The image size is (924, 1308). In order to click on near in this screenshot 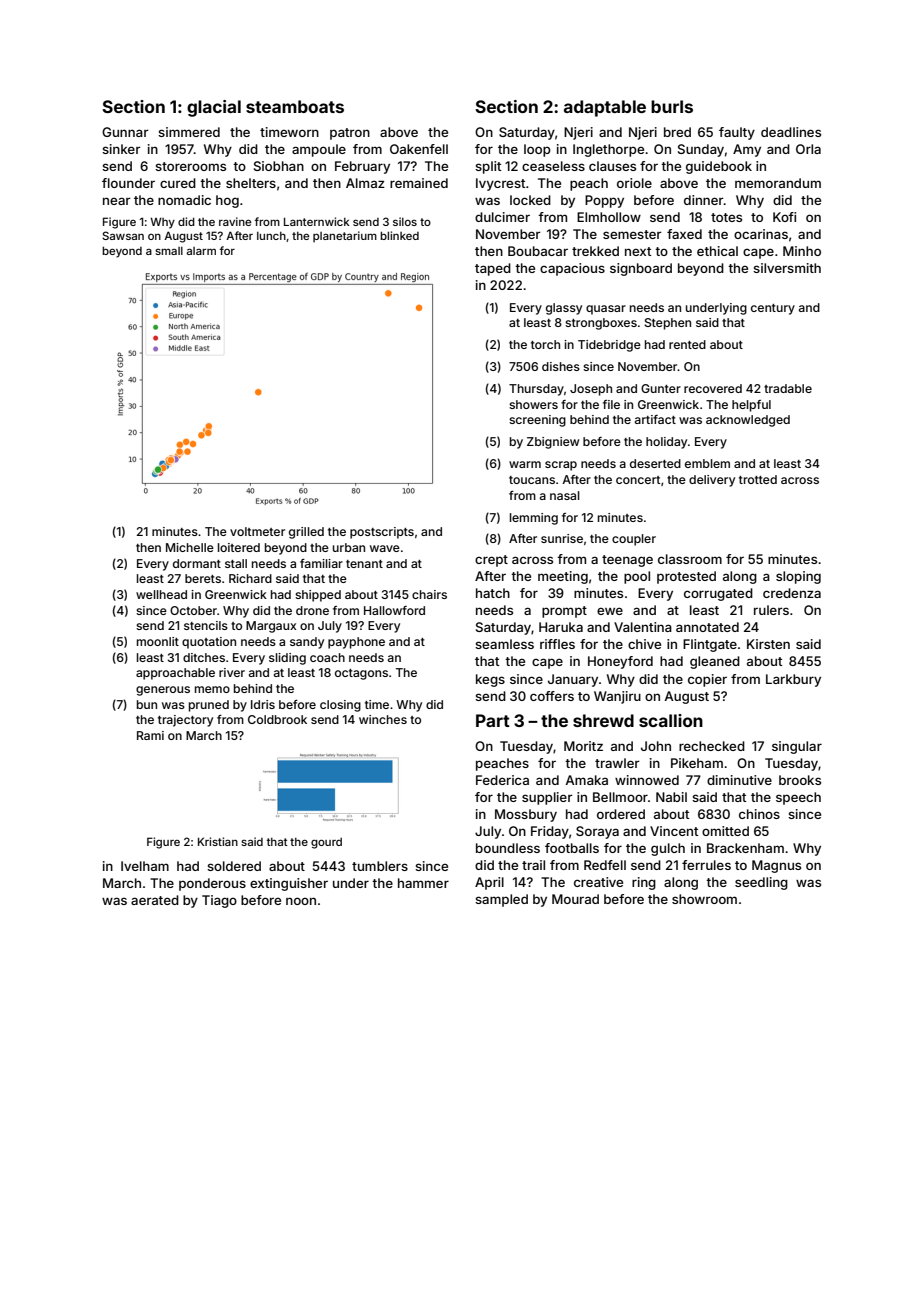, I will do `click(117, 201)`.
